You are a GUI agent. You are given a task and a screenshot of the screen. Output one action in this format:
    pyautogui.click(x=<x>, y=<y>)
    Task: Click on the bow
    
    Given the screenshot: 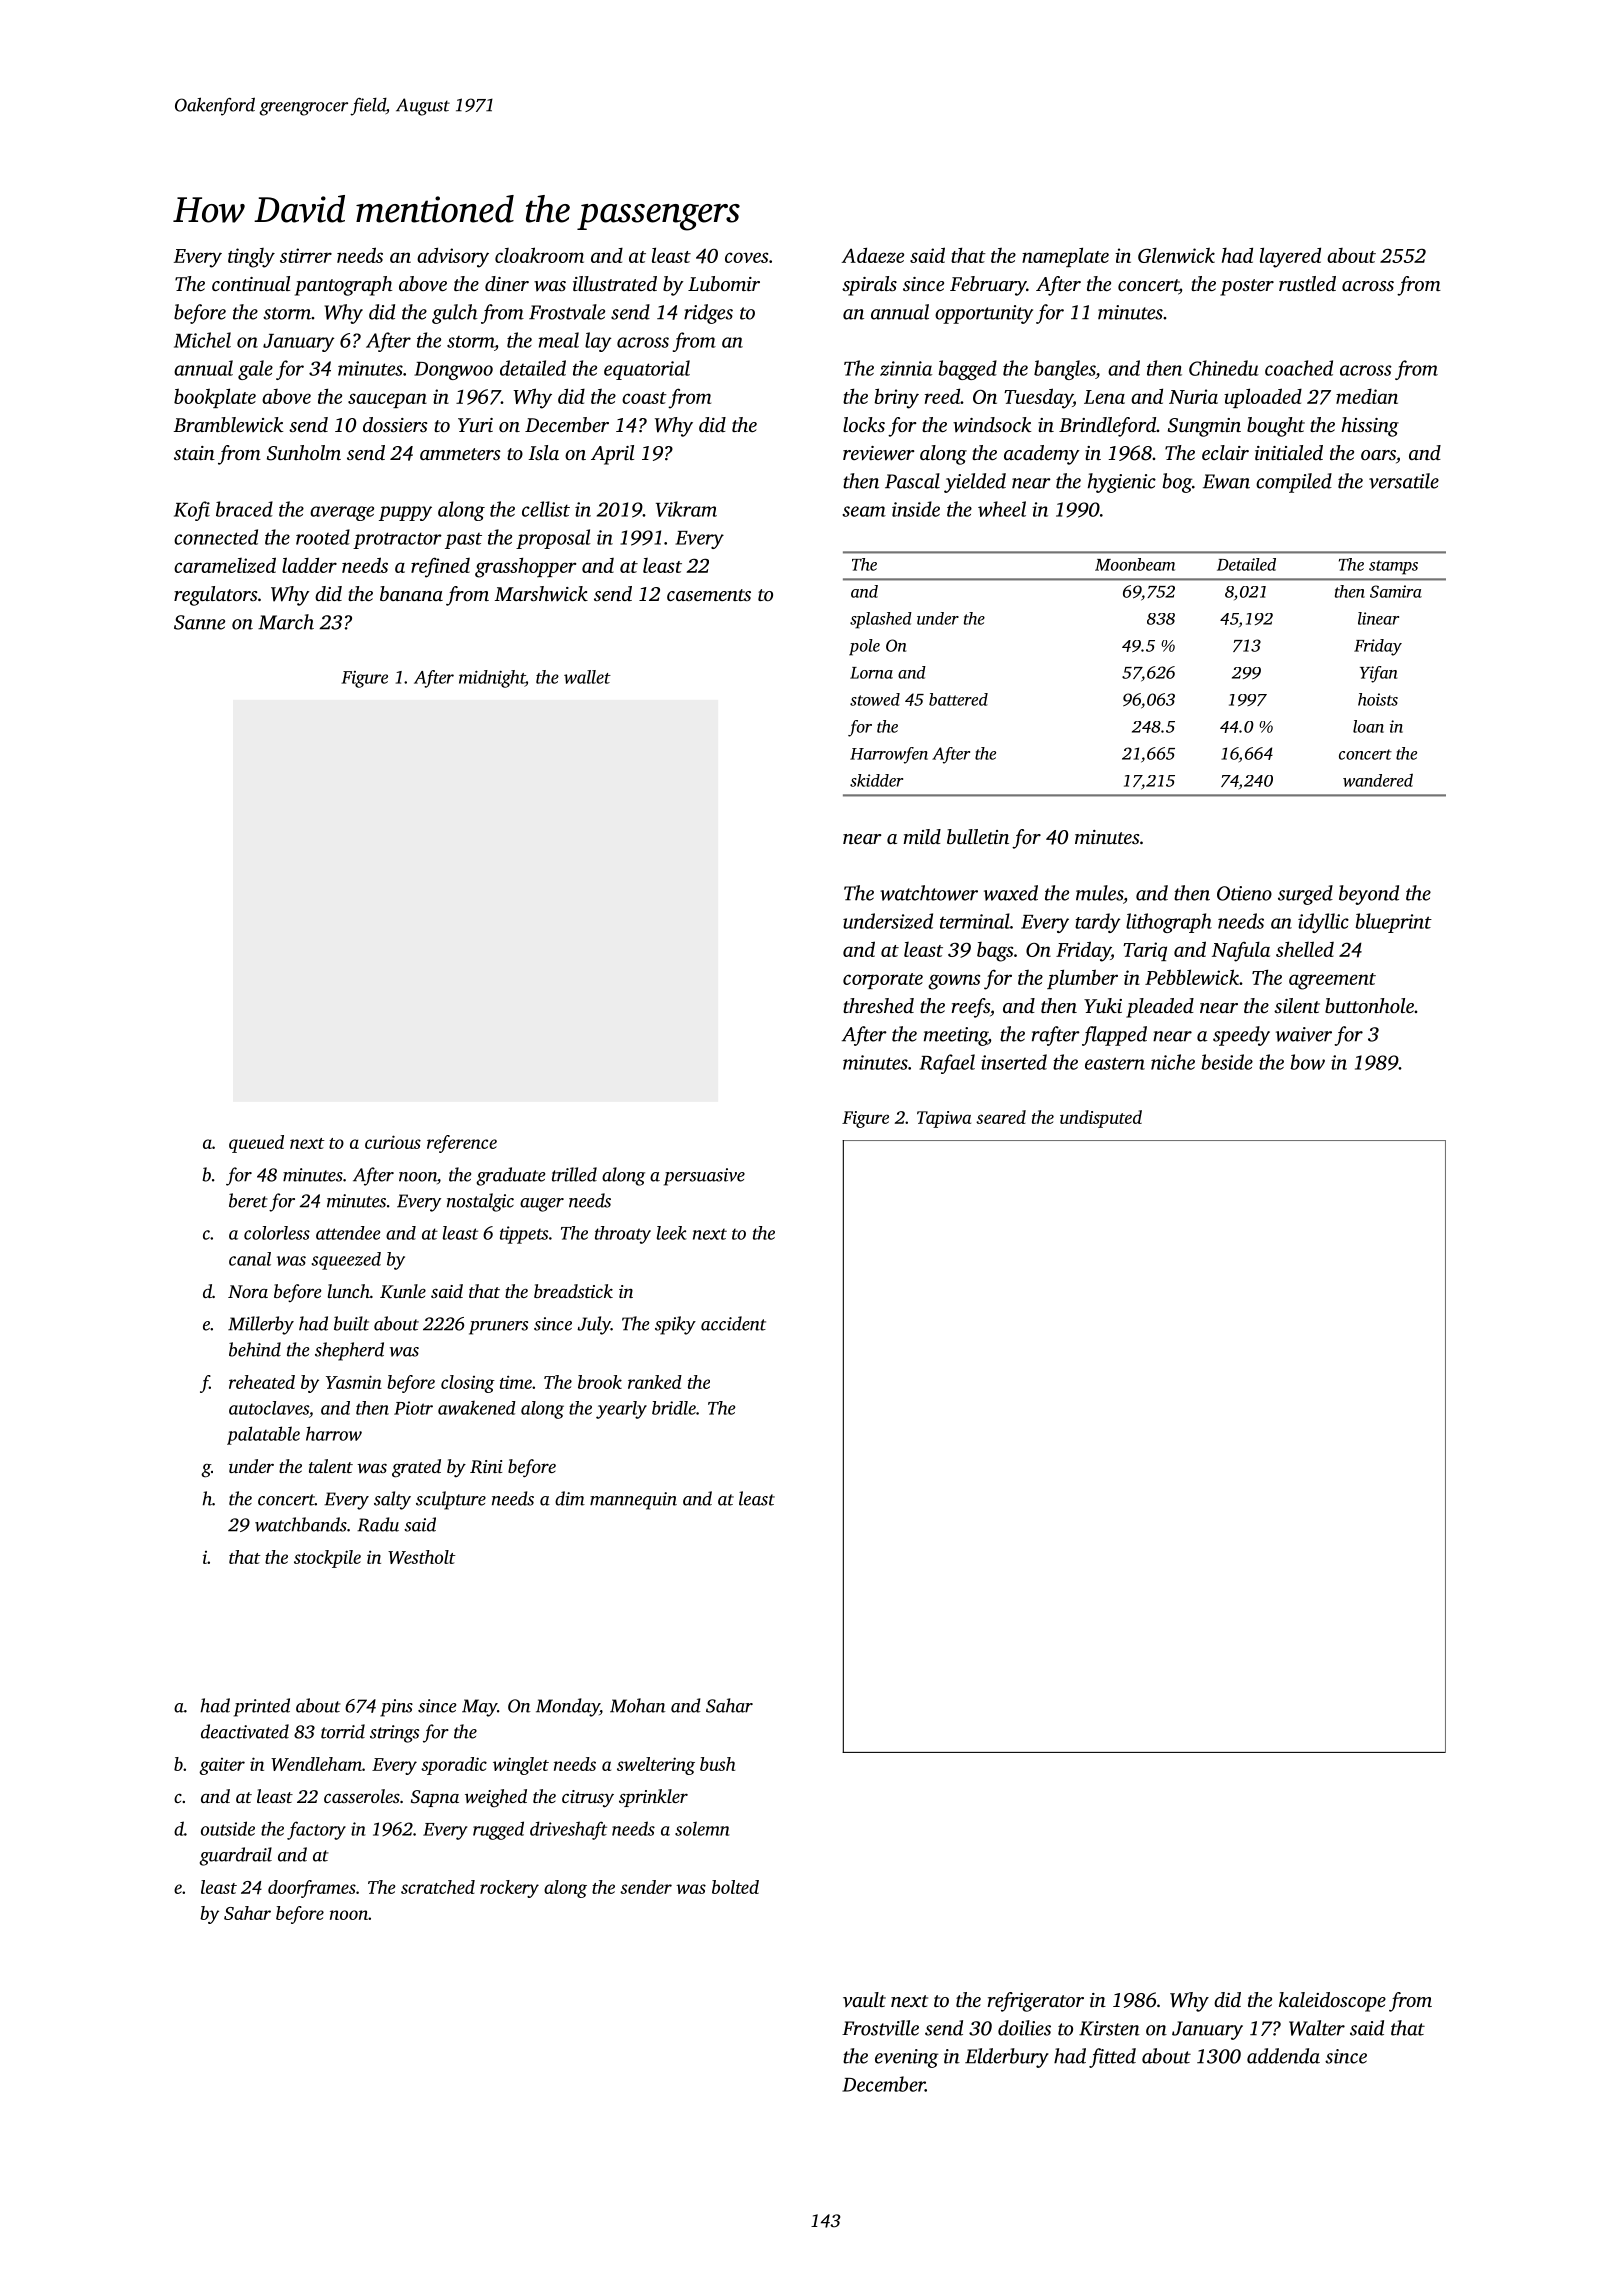 What is the action you would take?
    pyautogui.click(x=1307, y=1062)
